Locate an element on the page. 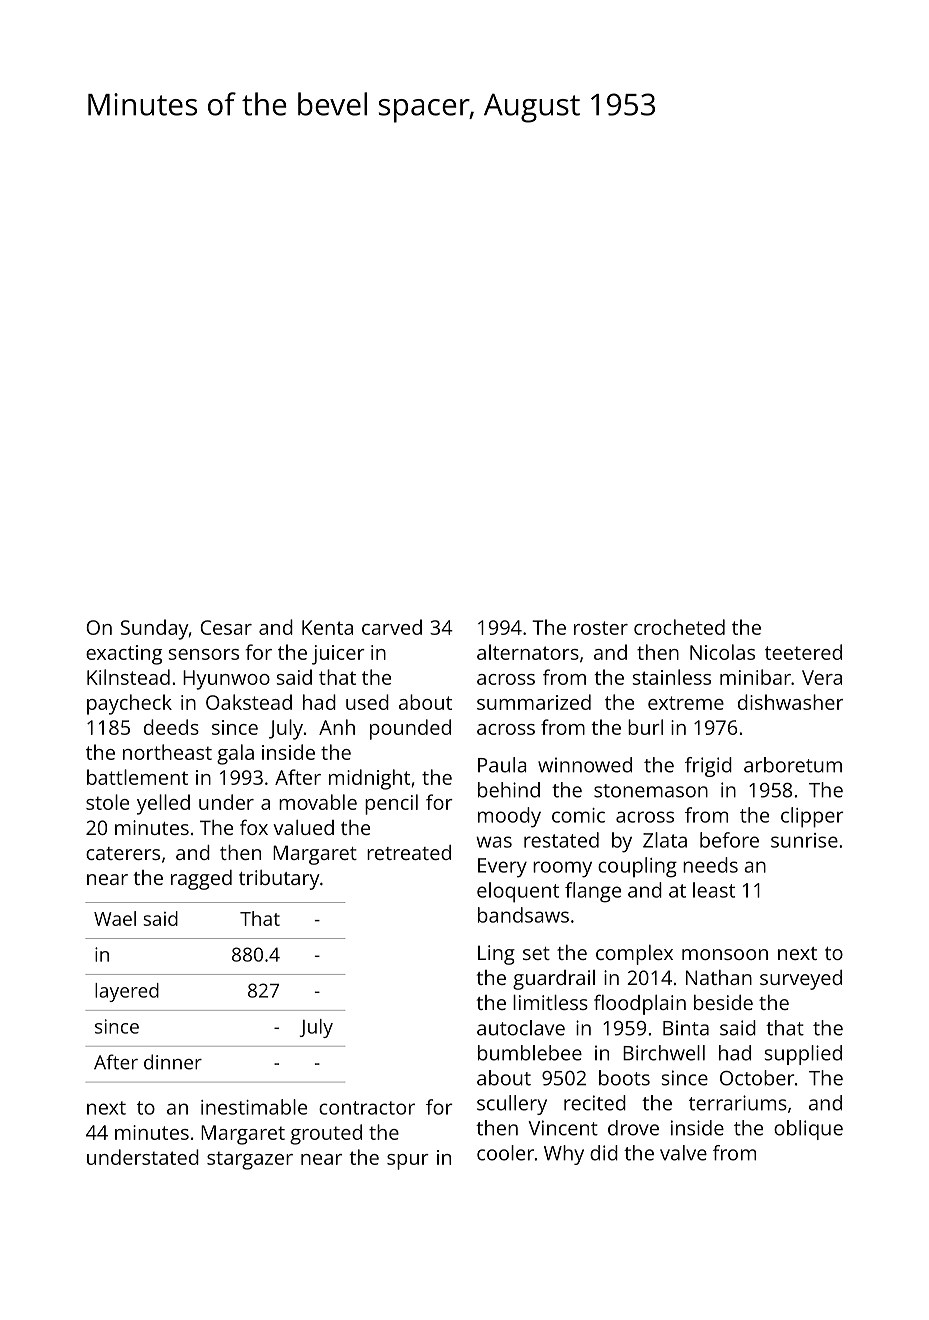 This image has height=1320, width=929. Nicolas is located at coordinates (722, 652).
